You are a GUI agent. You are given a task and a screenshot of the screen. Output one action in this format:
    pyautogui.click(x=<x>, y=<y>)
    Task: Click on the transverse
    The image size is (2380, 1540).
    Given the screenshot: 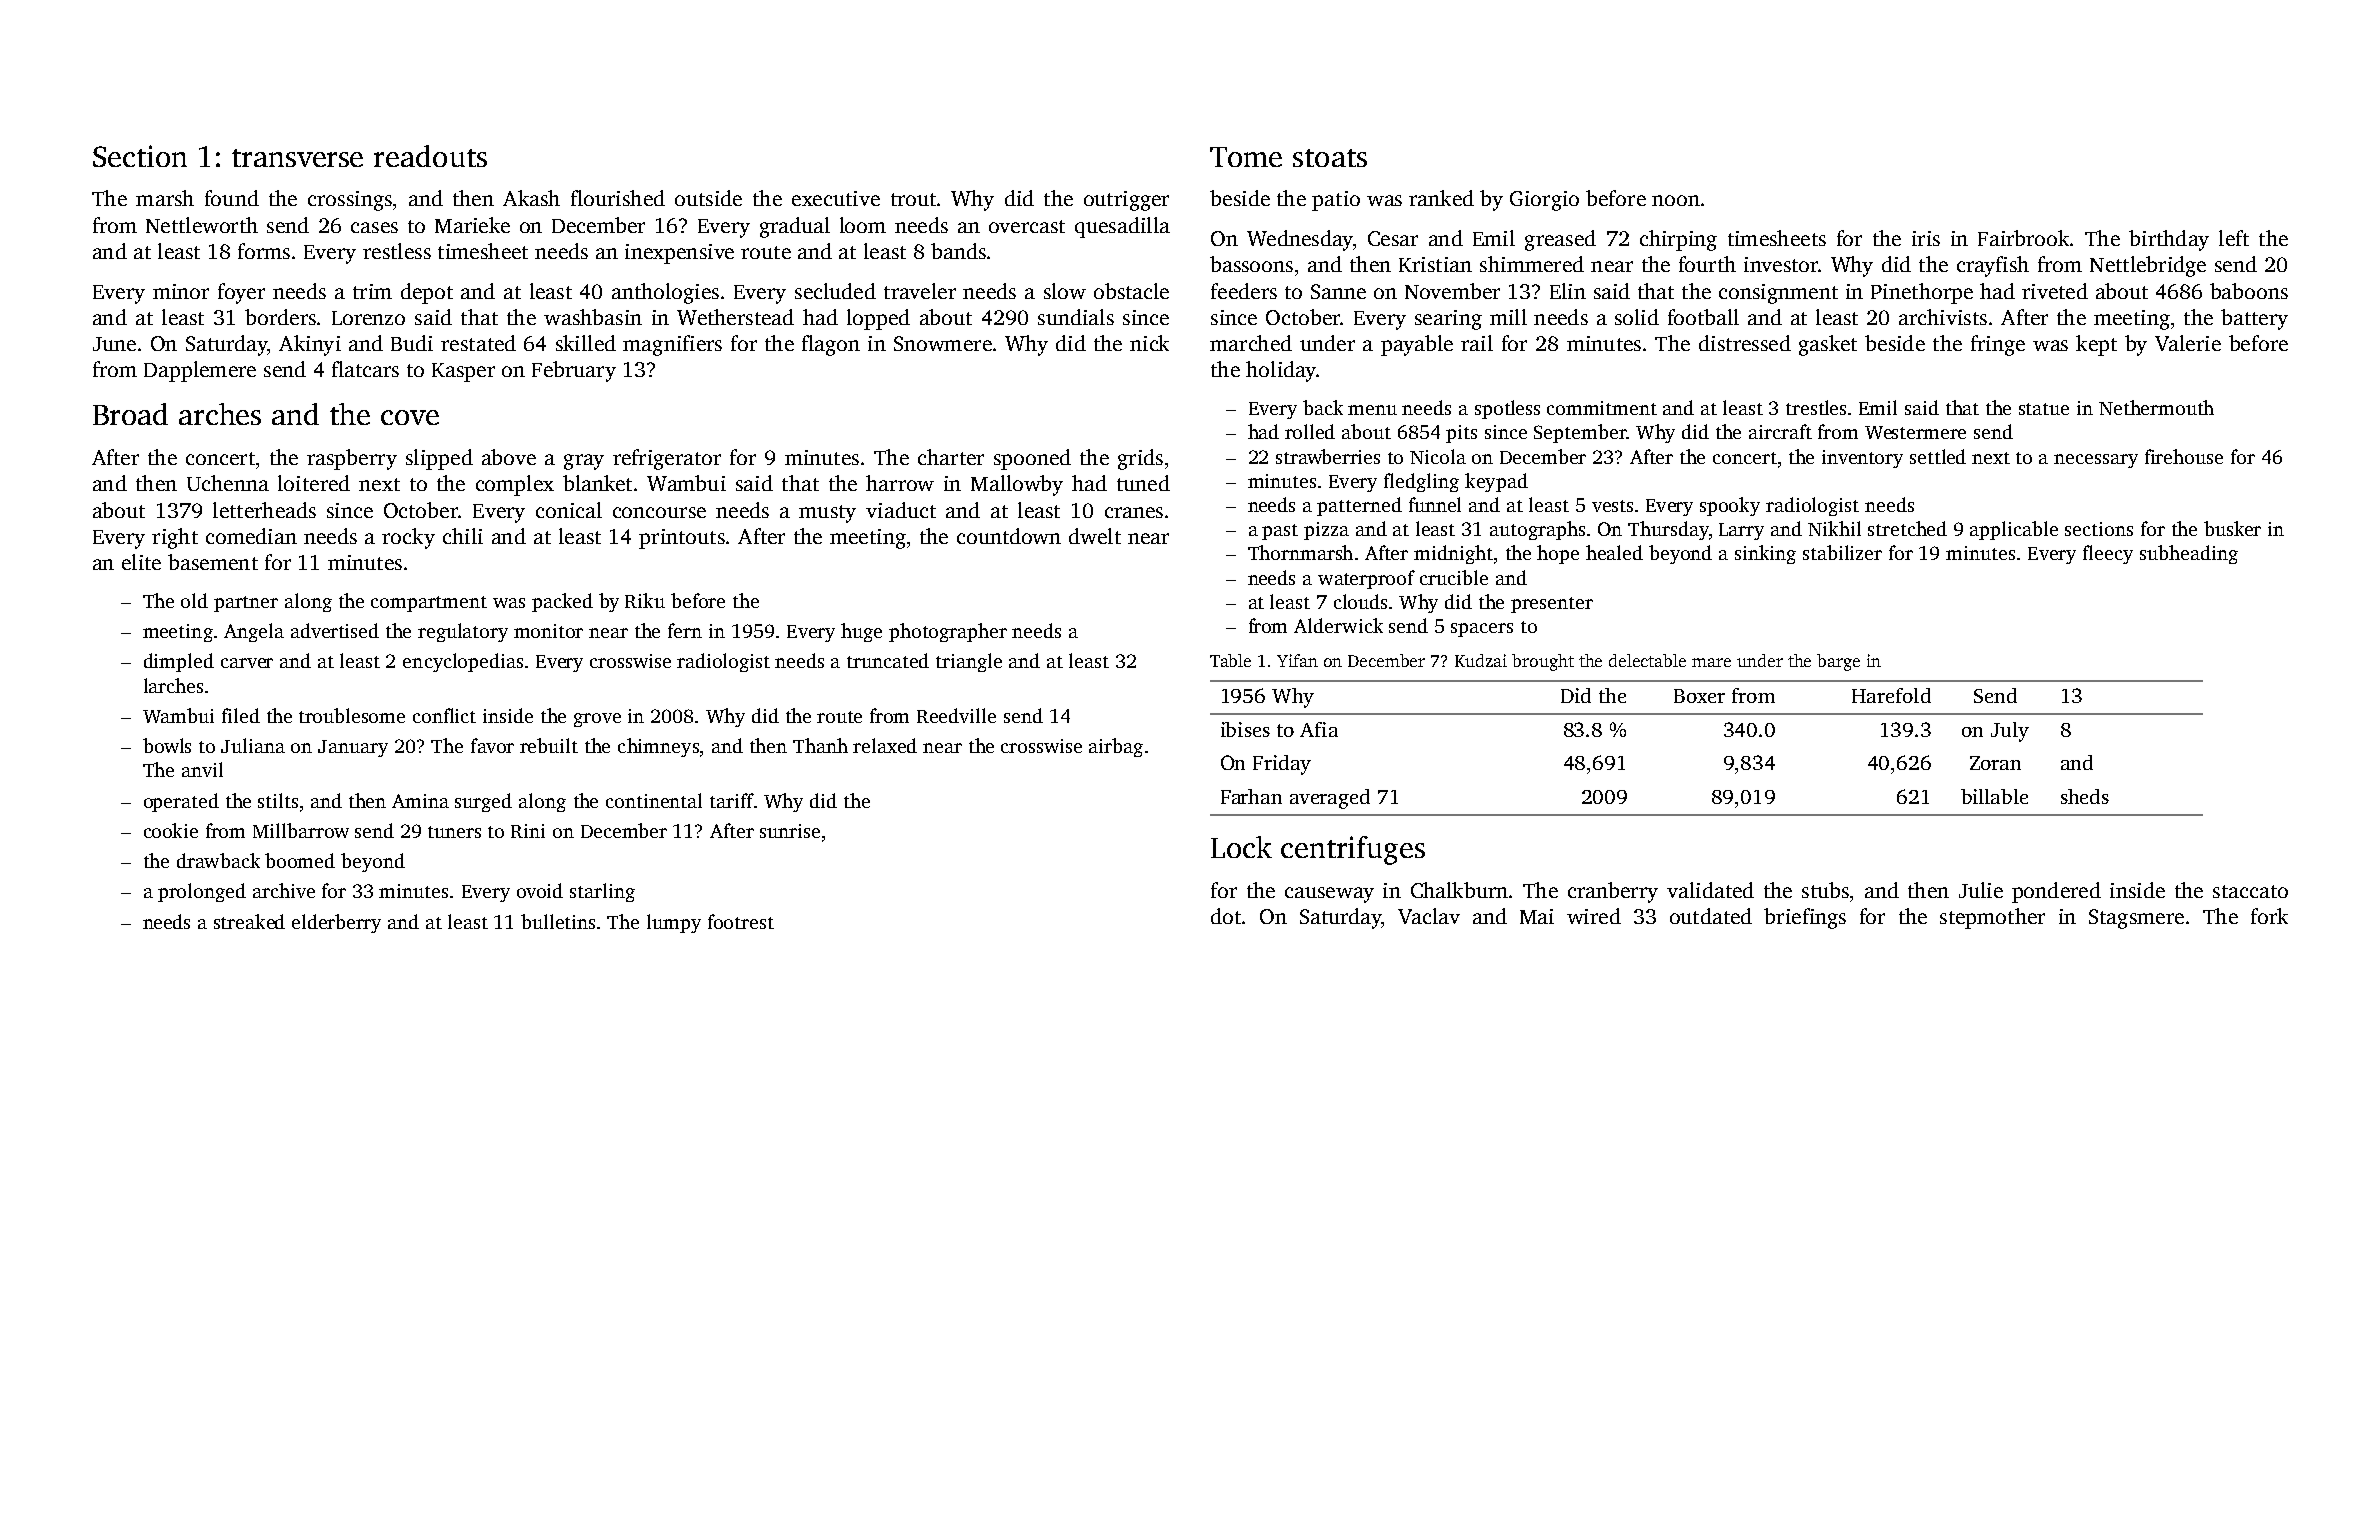 What is the action you would take?
    pyautogui.click(x=297, y=158)
